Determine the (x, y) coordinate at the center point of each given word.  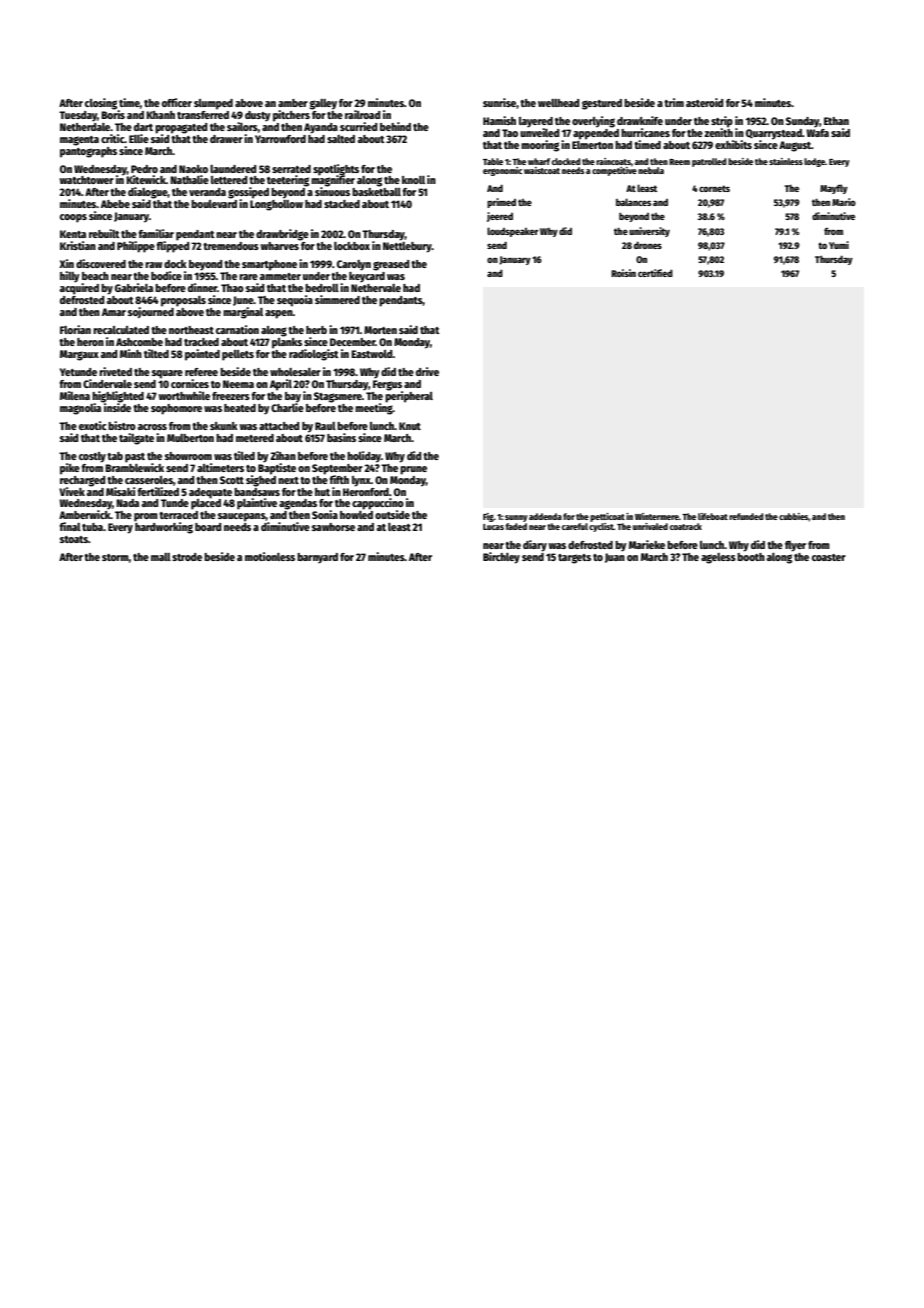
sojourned (151, 312)
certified (655, 273)
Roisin (623, 273)
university (649, 232)
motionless (270, 556)
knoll (413, 180)
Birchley (501, 558)
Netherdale (85, 127)
